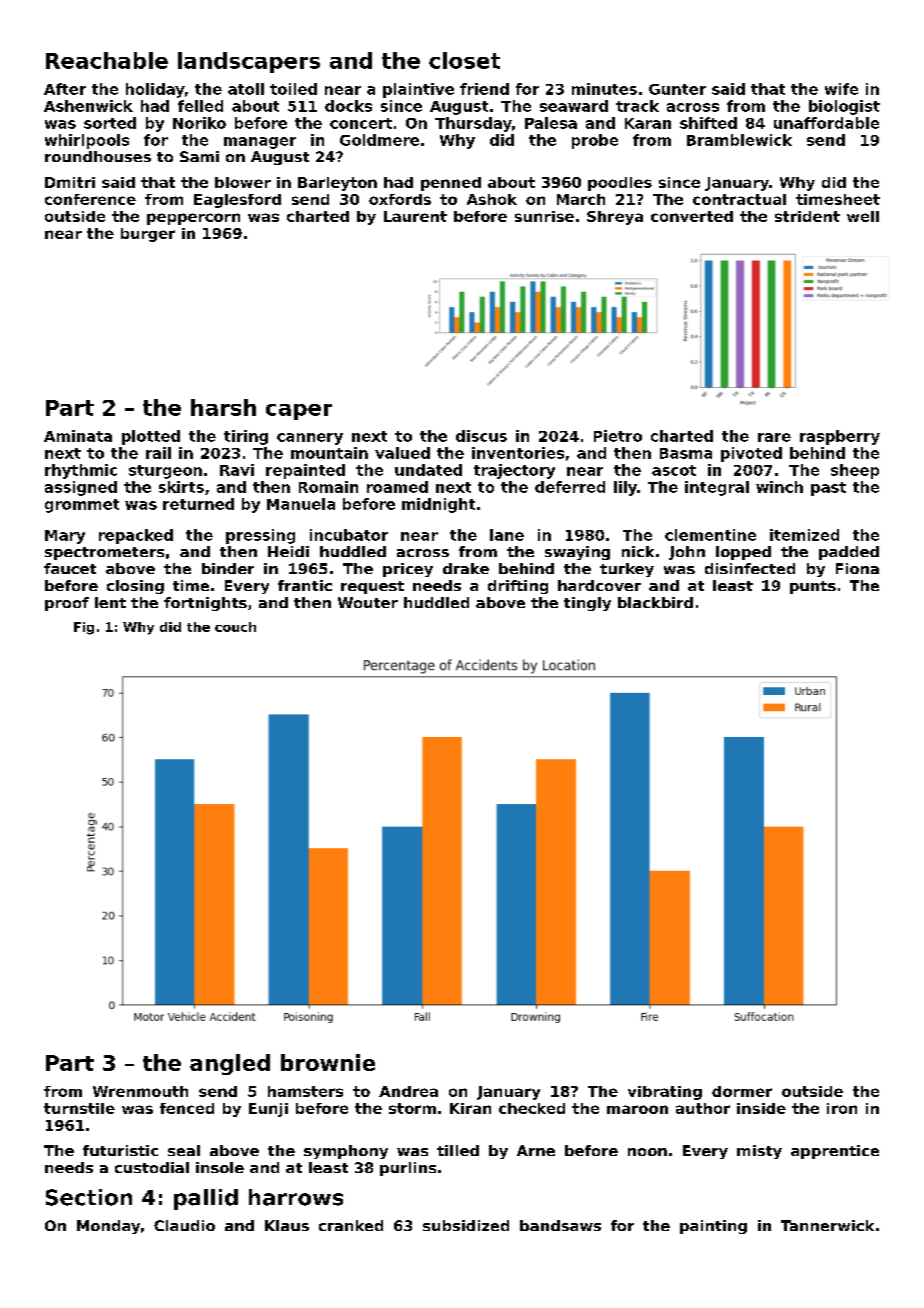  What do you see at coordinates (813, 587) in the screenshot?
I see `punts` at bounding box center [813, 587].
